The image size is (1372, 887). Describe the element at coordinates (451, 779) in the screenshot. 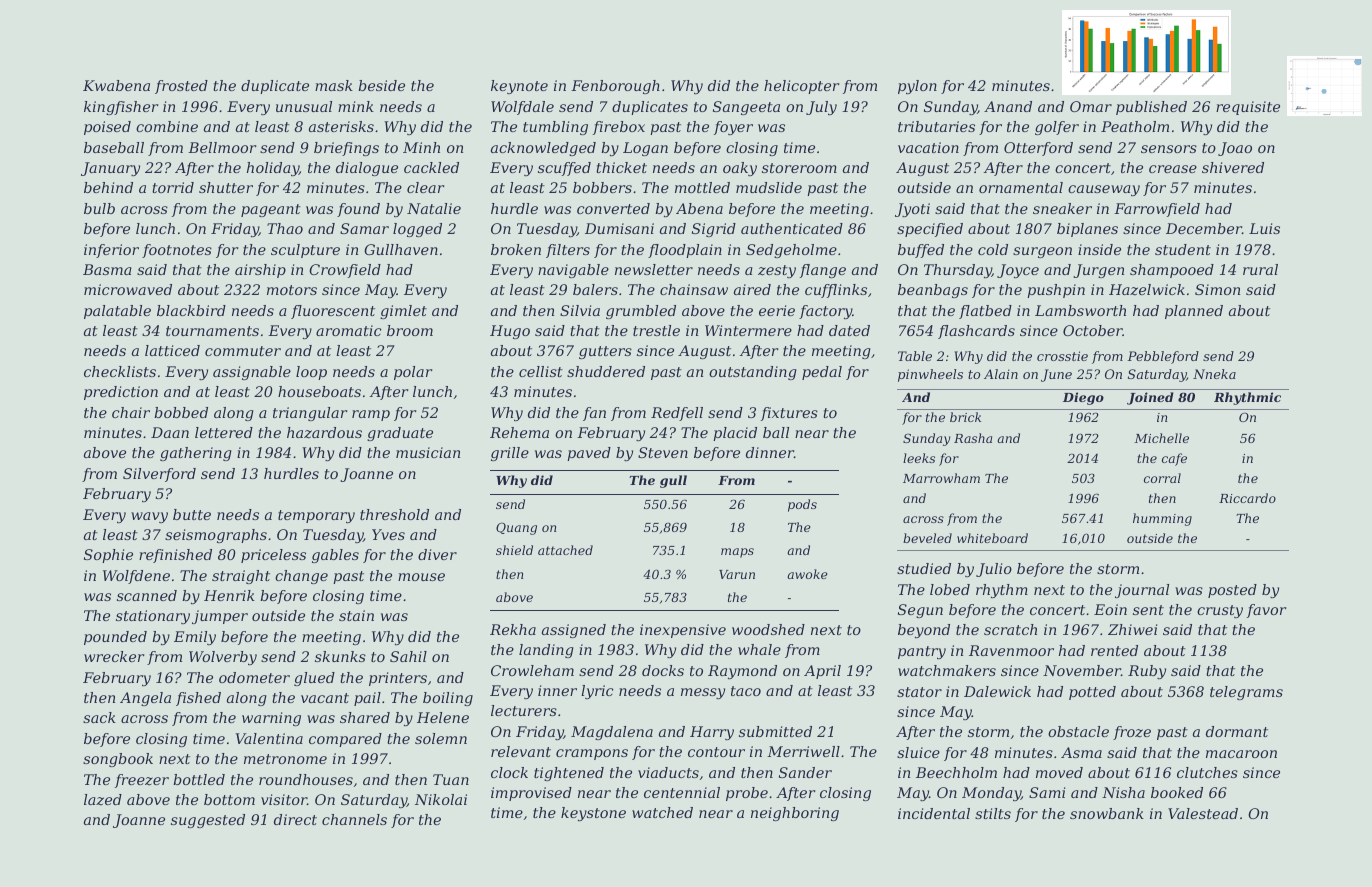

I see `Tuan` at that location.
